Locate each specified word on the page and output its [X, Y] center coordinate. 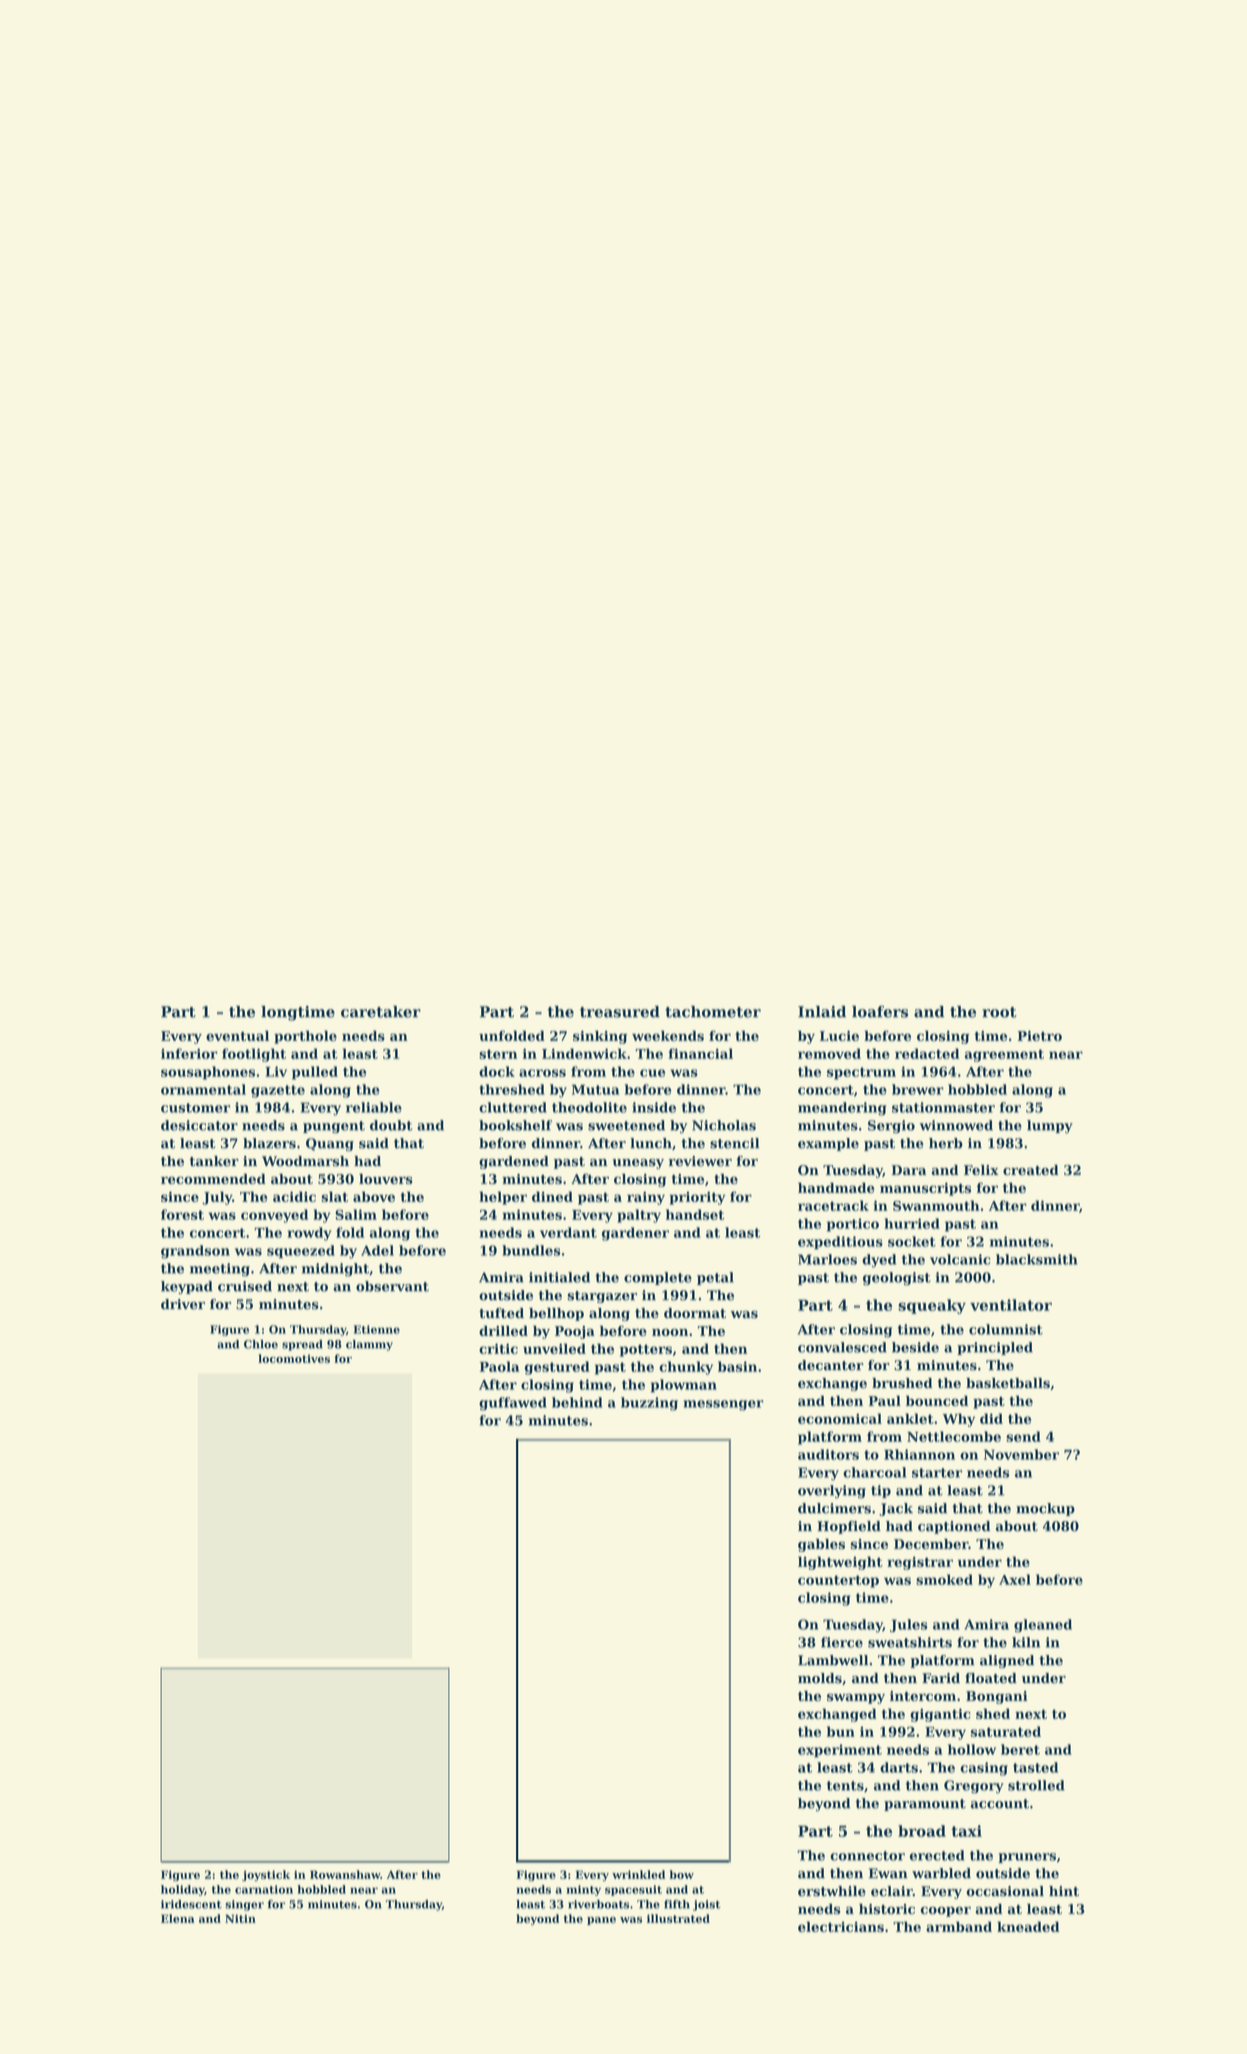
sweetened [626, 1125]
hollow [972, 1749]
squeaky [932, 1306]
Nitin [240, 1918]
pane [601, 1921]
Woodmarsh [305, 1161]
